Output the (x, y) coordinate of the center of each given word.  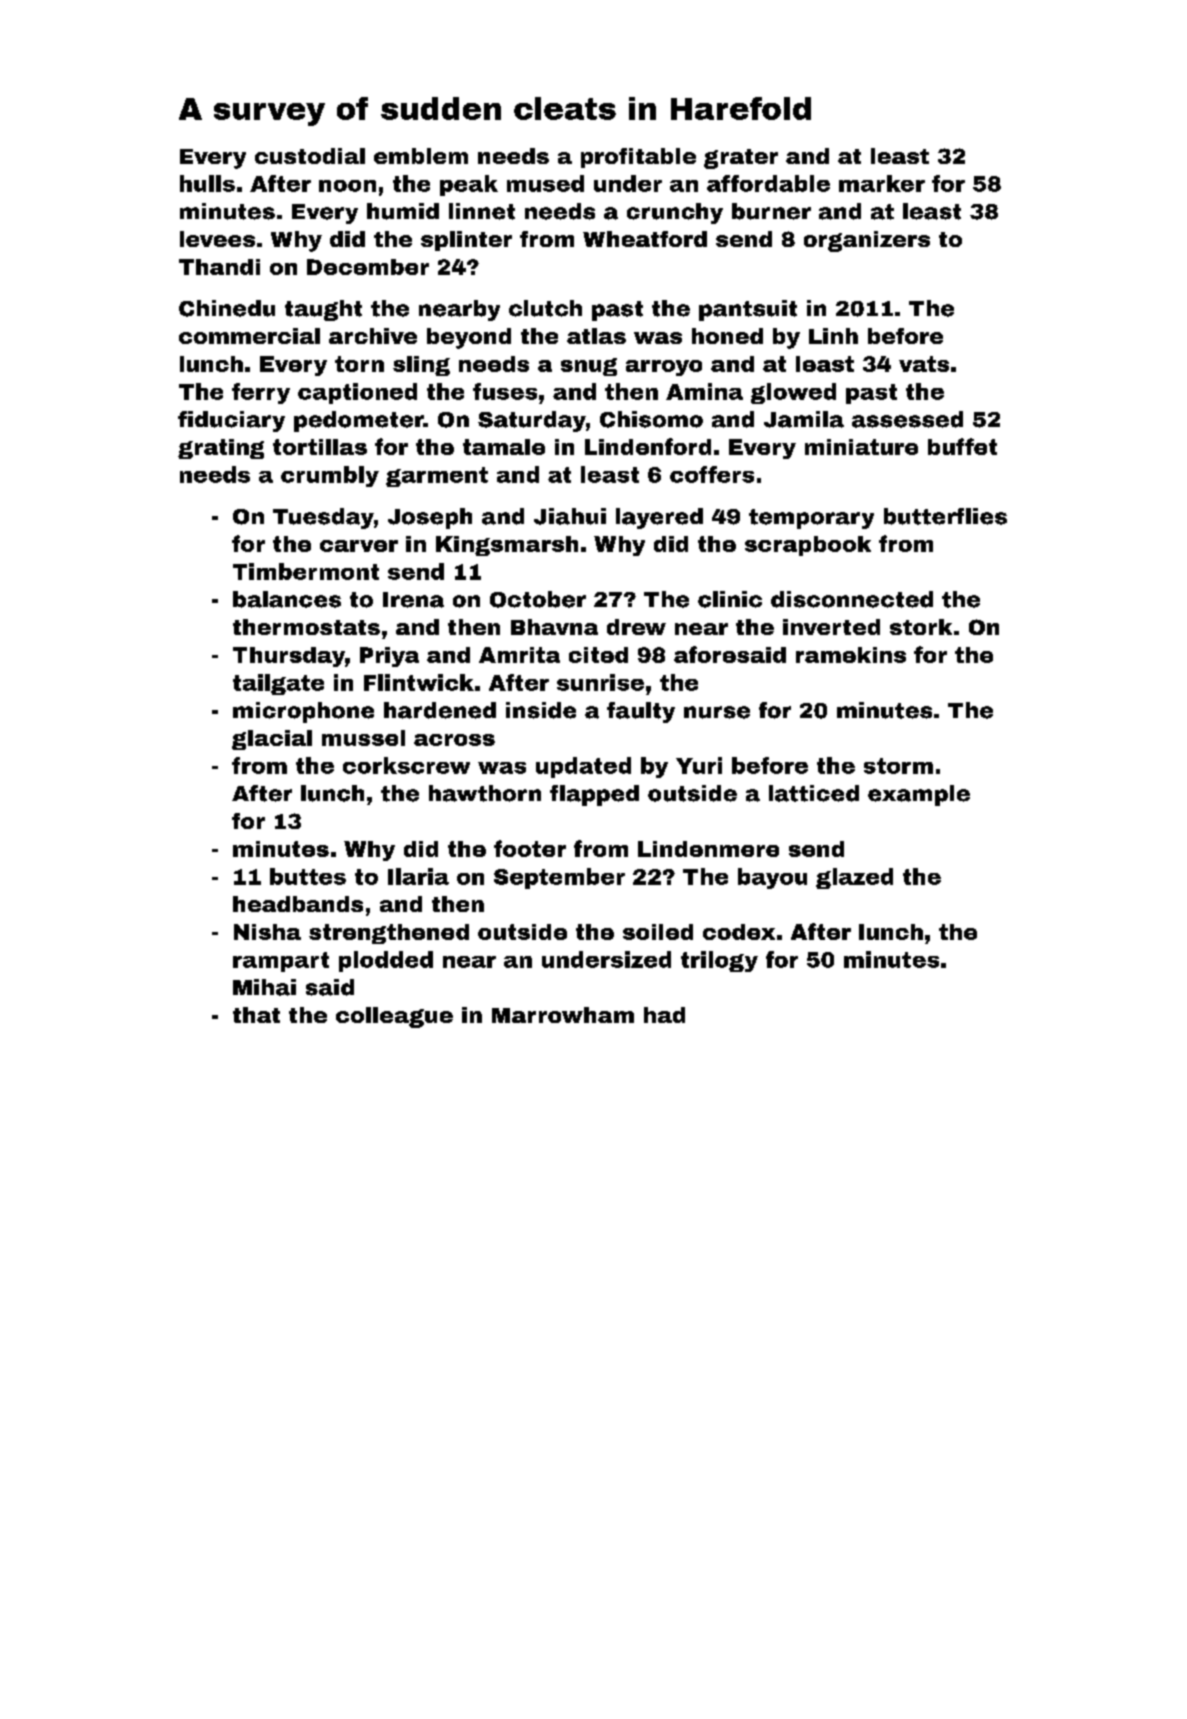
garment (437, 477)
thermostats (306, 627)
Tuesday (323, 518)
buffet (962, 446)
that (256, 1015)
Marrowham (563, 1015)
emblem (421, 156)
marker (882, 183)
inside (541, 710)
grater (741, 159)
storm (898, 766)
